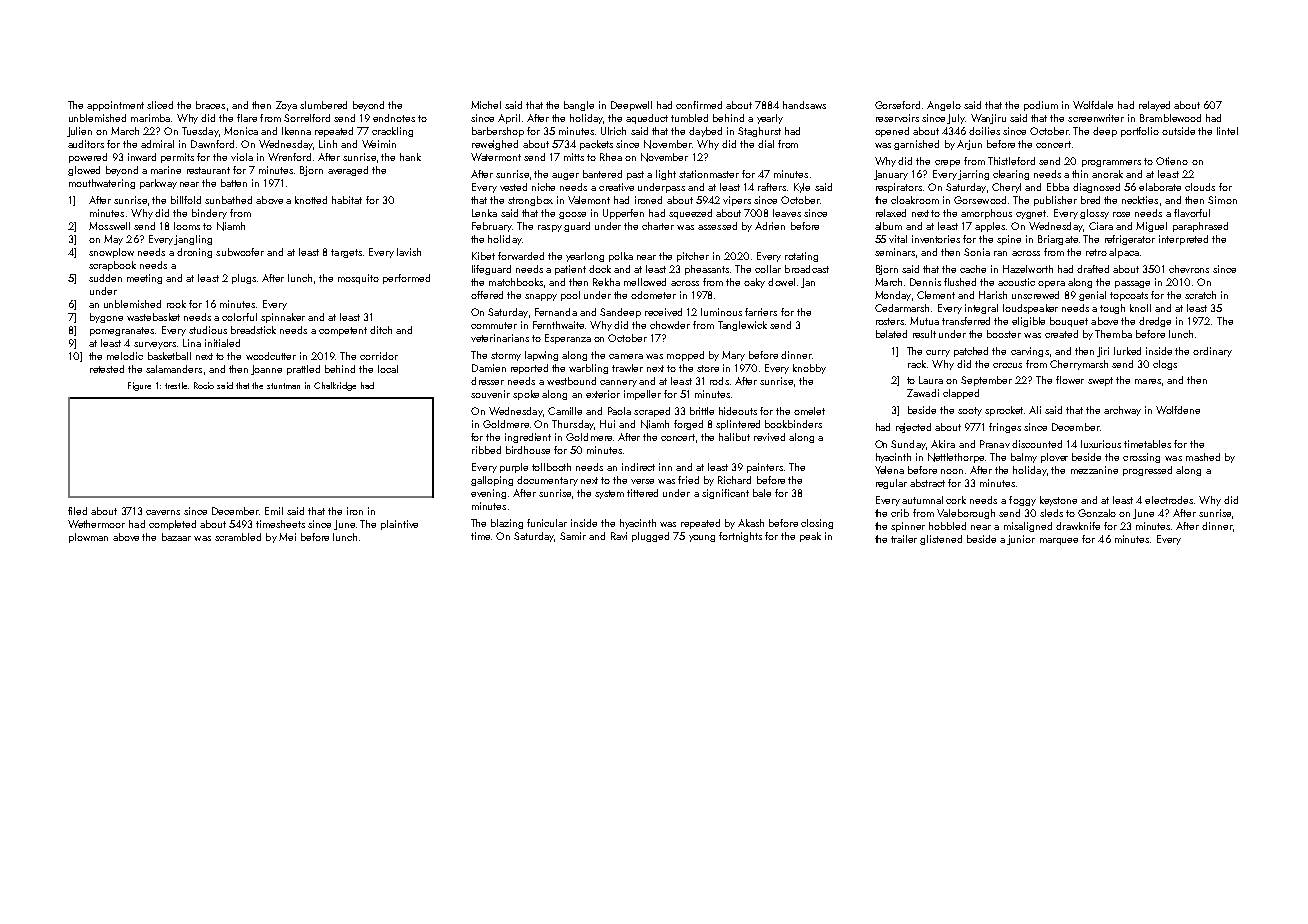  I want to click on luxurious, so click(1101, 444).
